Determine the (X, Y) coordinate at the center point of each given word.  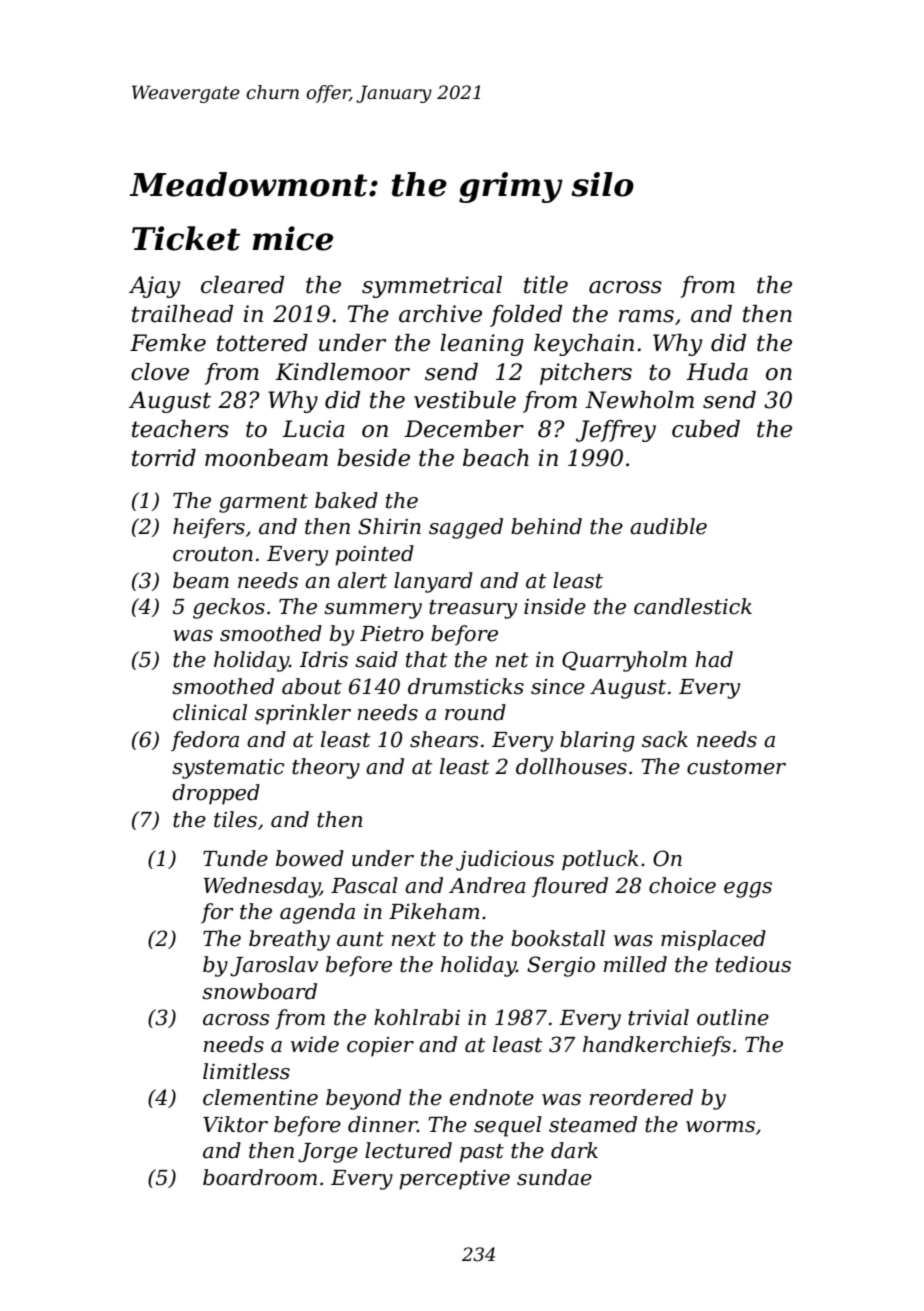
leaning (482, 345)
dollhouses (571, 766)
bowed (310, 858)
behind (546, 526)
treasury (473, 609)
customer (736, 767)
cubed (706, 429)
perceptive (454, 1180)
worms (720, 1127)
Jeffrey (616, 431)
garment (263, 503)
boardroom (260, 1177)
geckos (229, 608)
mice (293, 238)
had (714, 659)
